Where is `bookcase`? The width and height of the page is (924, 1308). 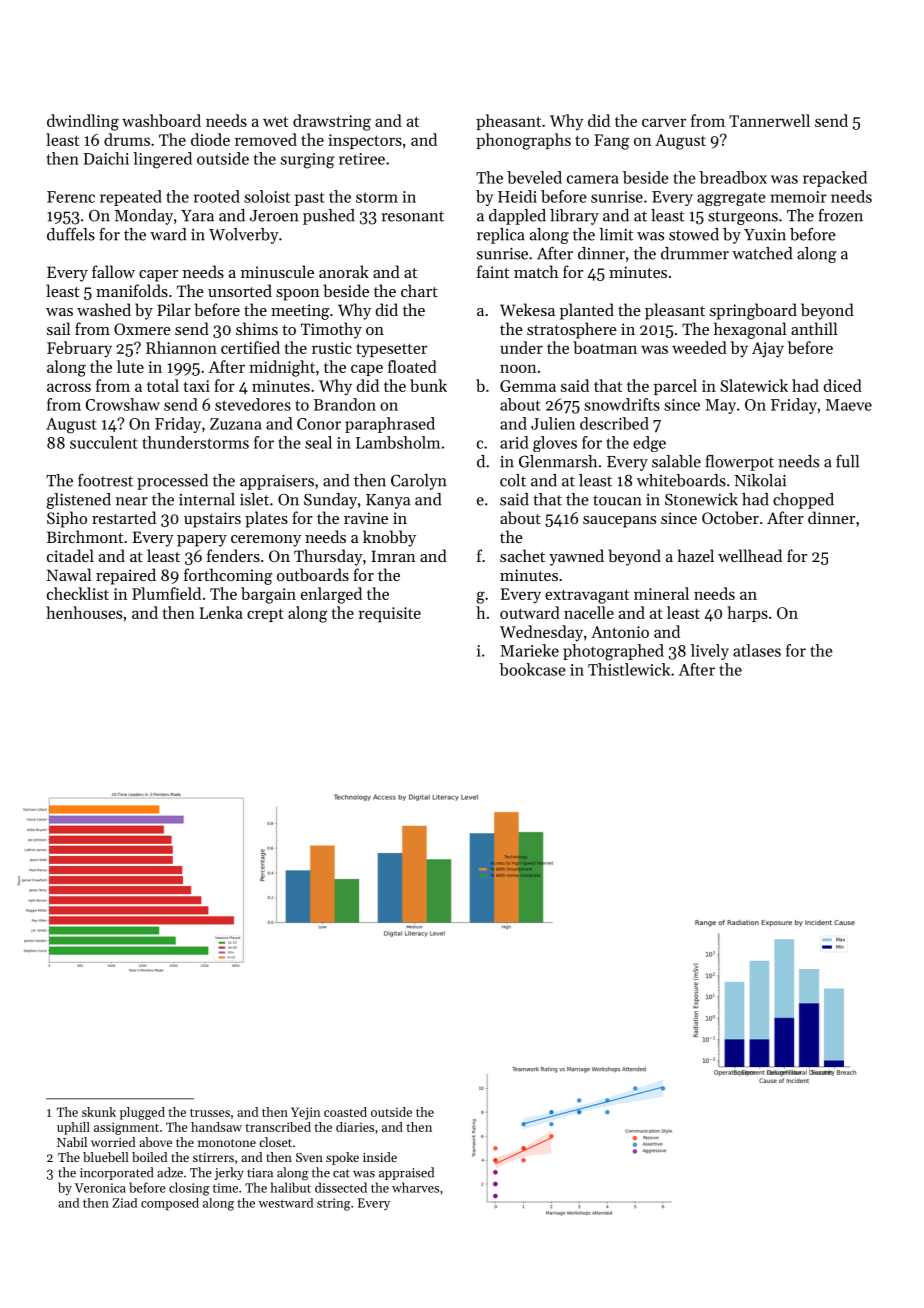 bookcase is located at coordinates (532, 669).
